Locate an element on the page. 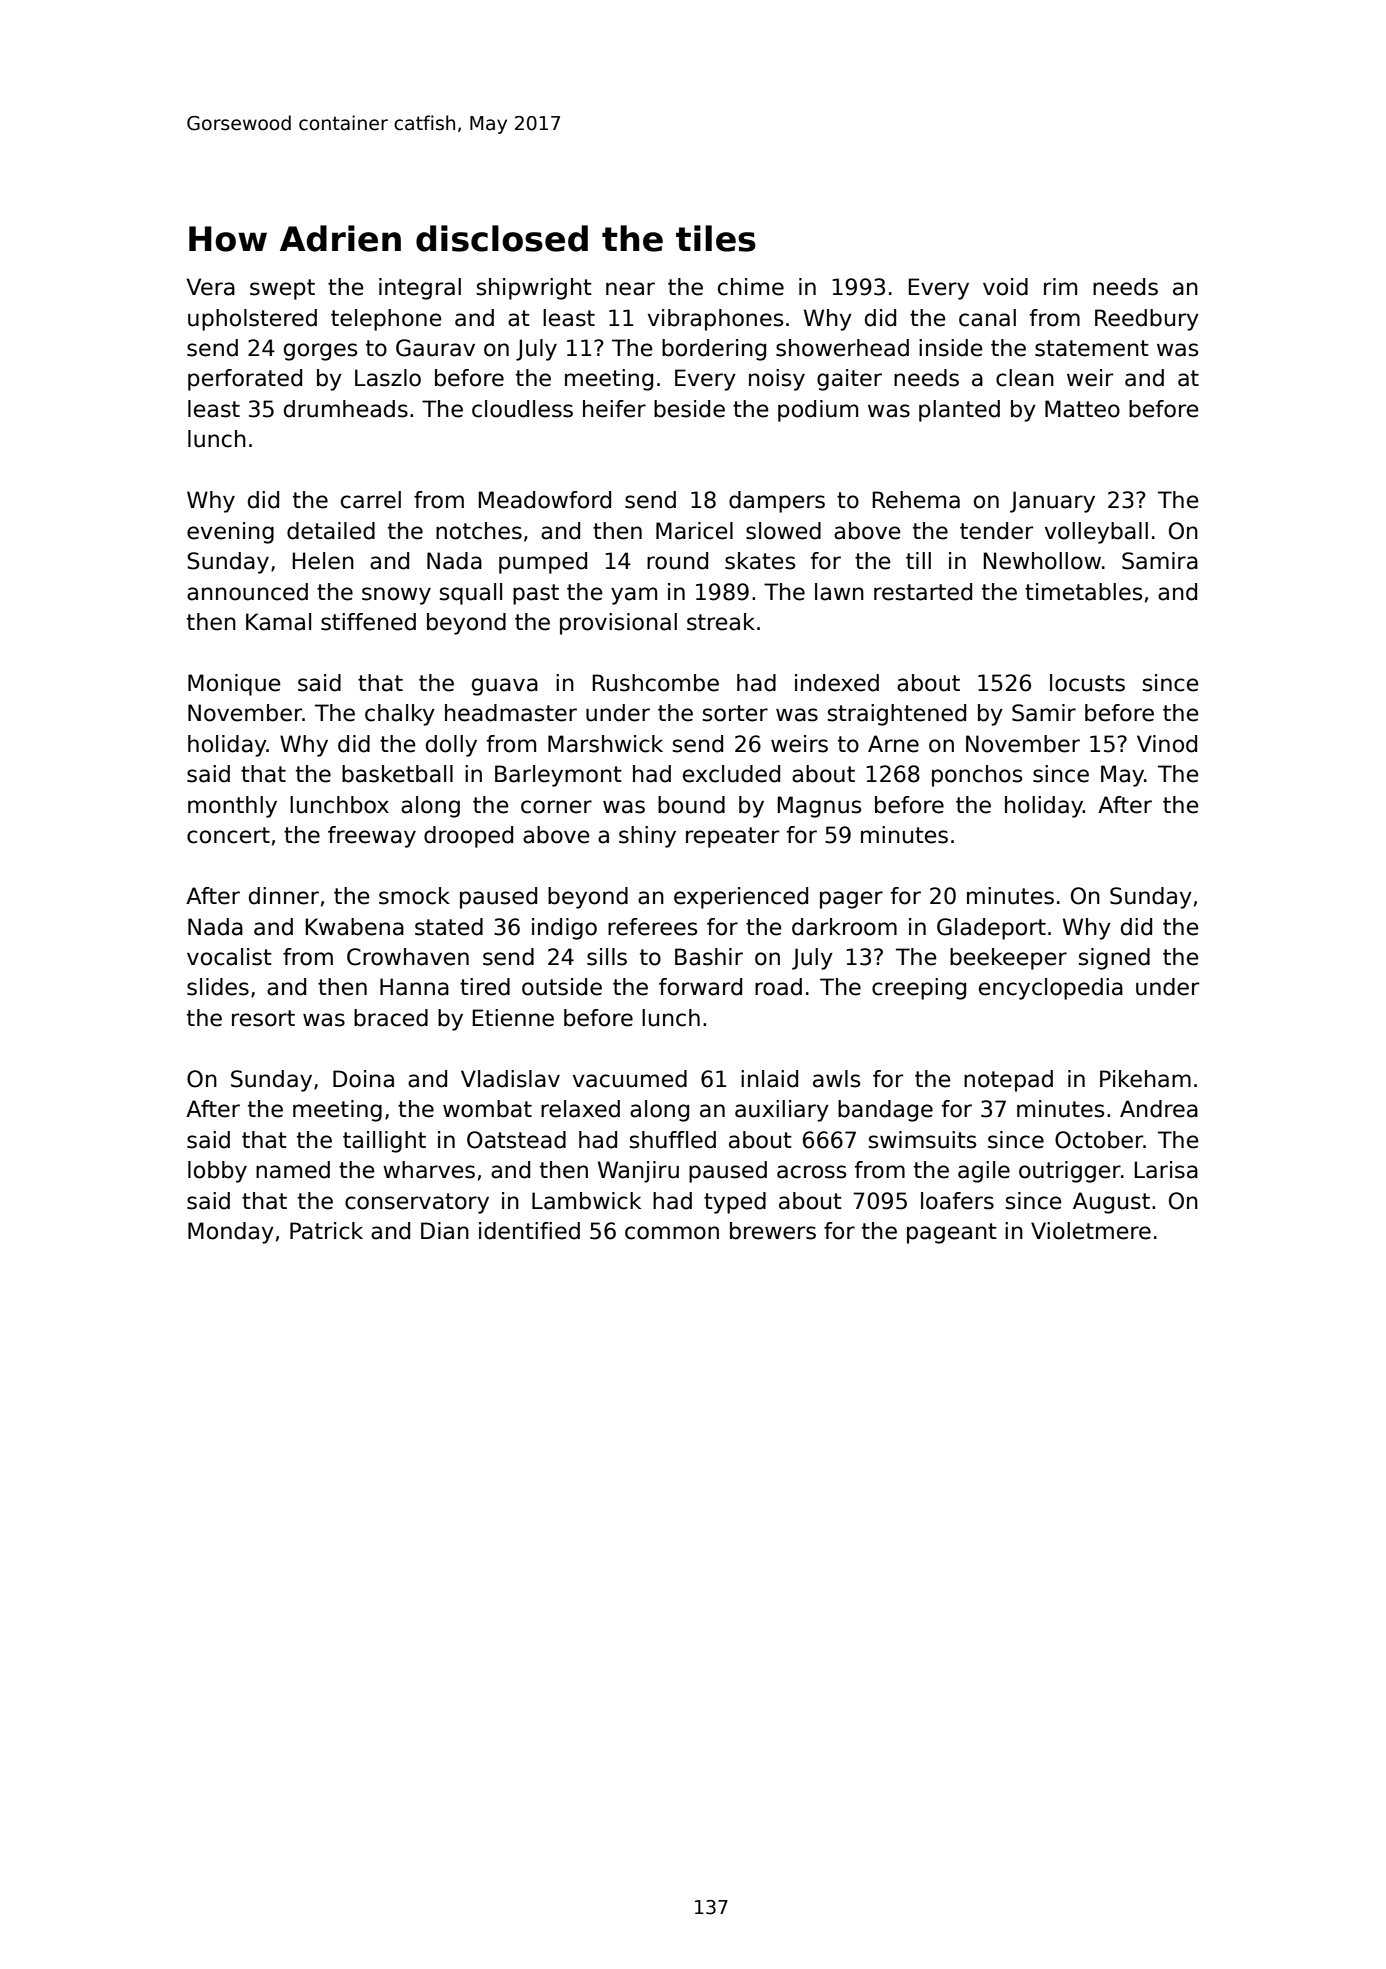 The height and width of the image is (1969, 1386). integral is located at coordinates (420, 289).
